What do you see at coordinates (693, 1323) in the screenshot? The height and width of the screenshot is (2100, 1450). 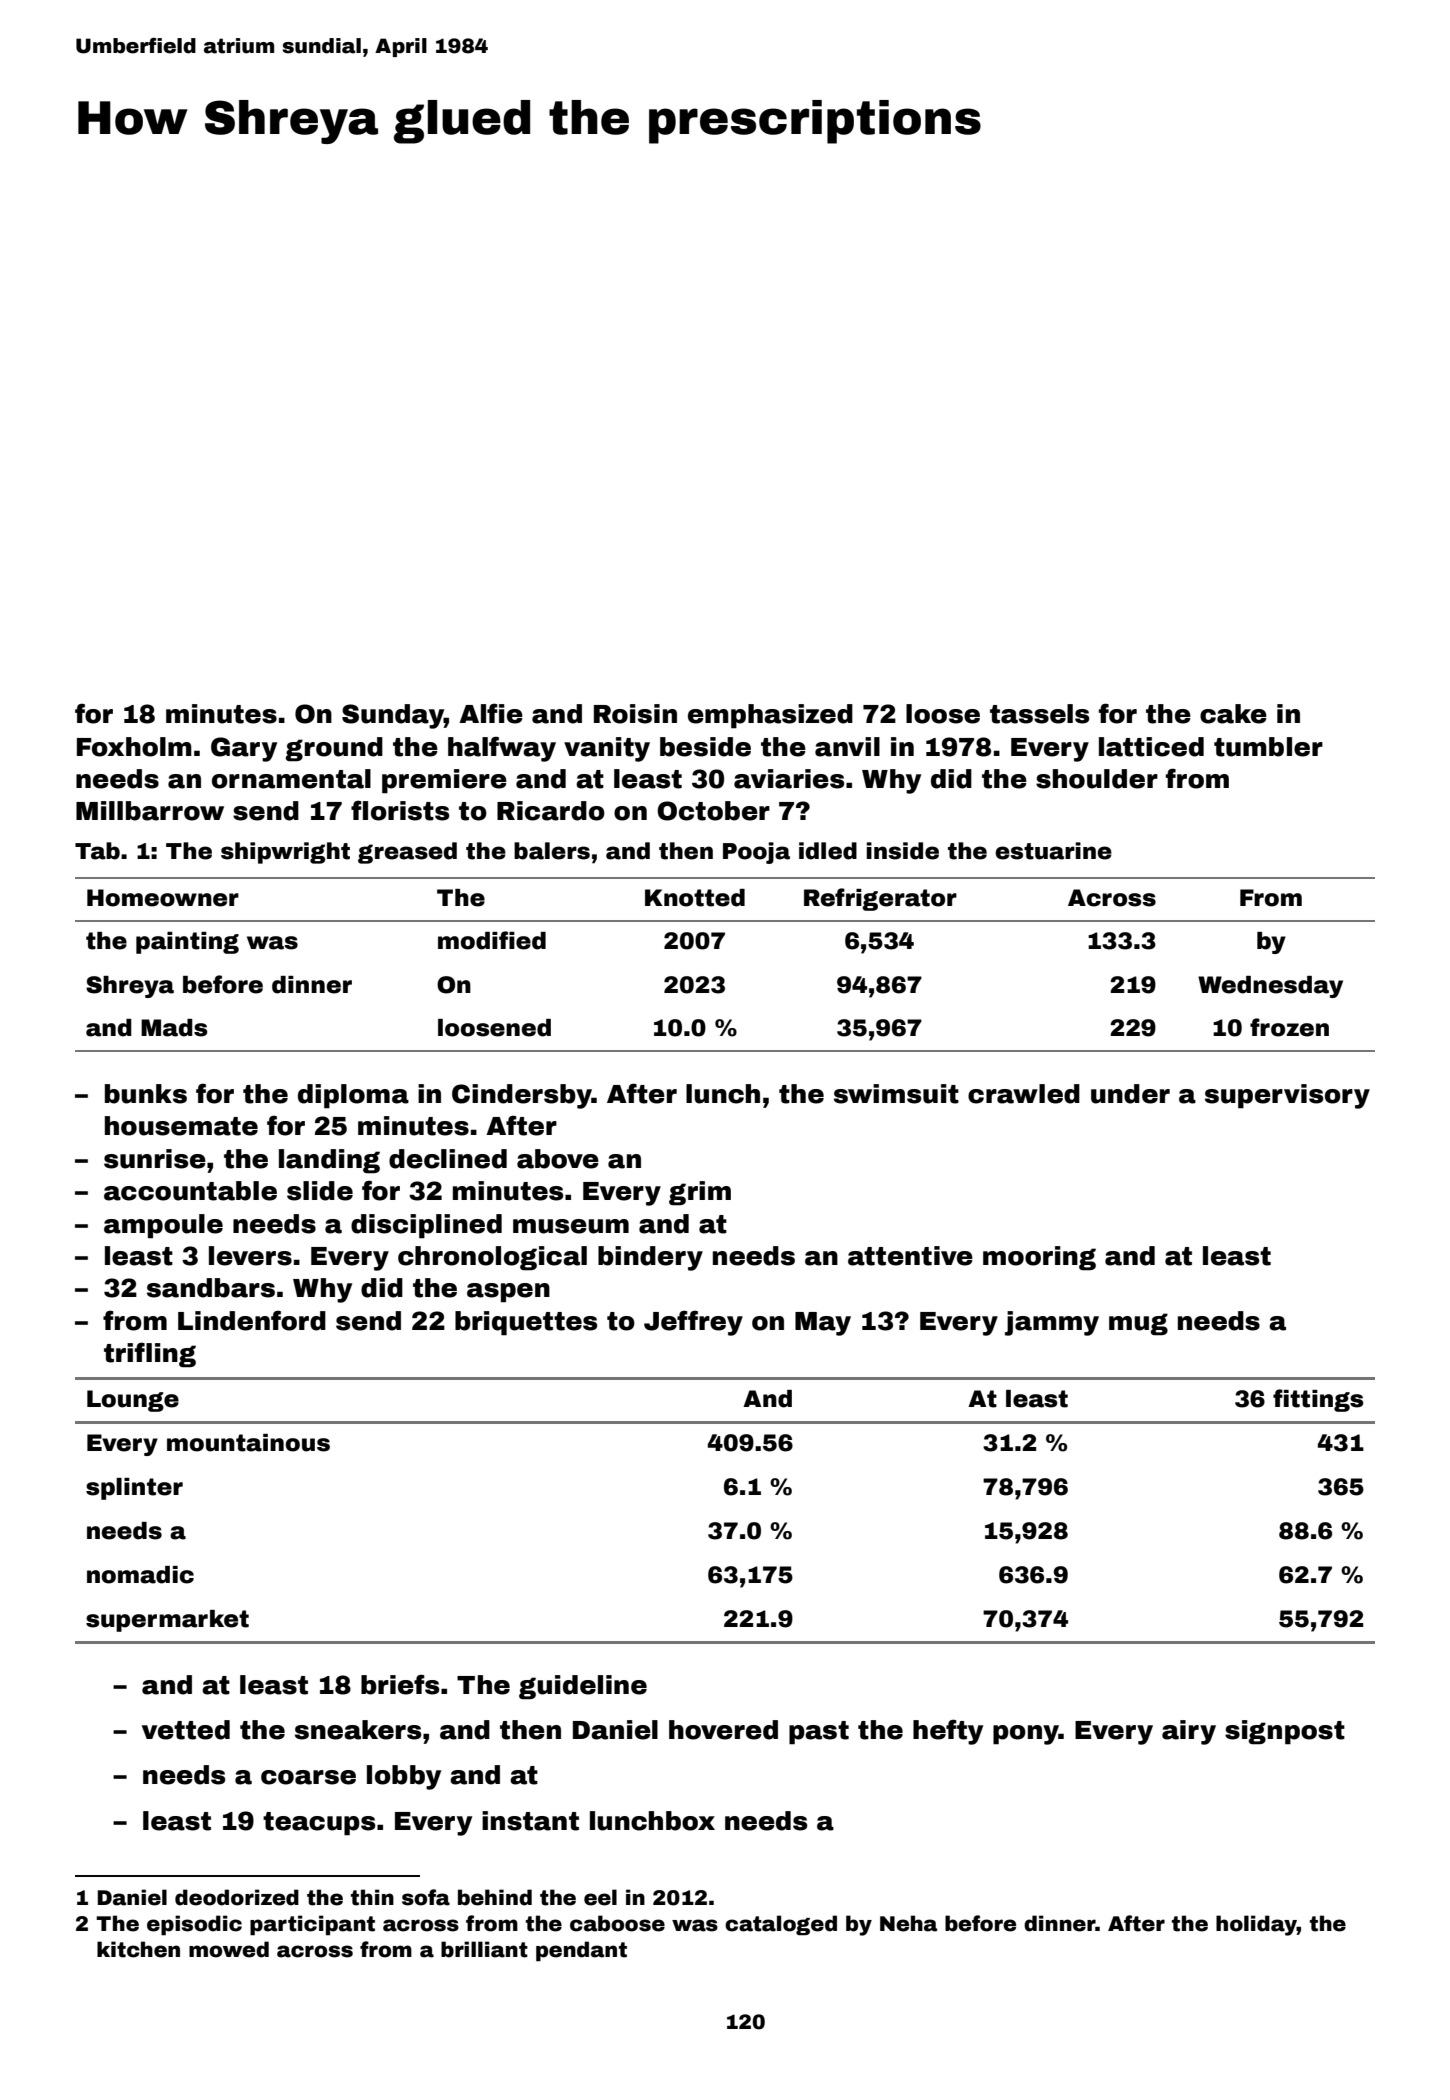 I see `Jeffrey` at bounding box center [693, 1323].
